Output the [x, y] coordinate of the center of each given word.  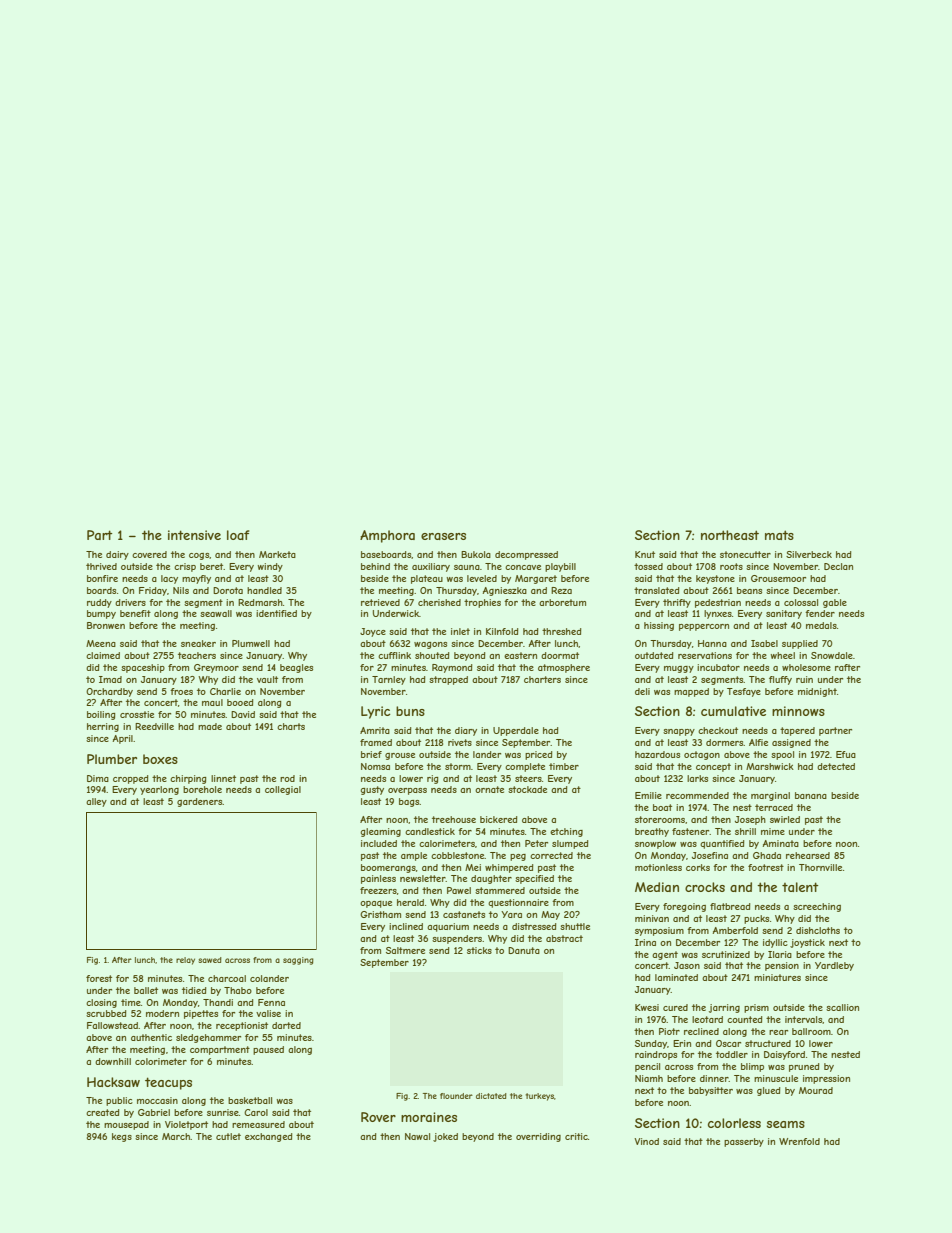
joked [445, 1137]
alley [96, 802]
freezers [378, 890]
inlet [460, 631]
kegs [122, 1137]
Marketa [277, 554]
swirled [785, 819]
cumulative [733, 711]
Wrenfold [799, 1141]
